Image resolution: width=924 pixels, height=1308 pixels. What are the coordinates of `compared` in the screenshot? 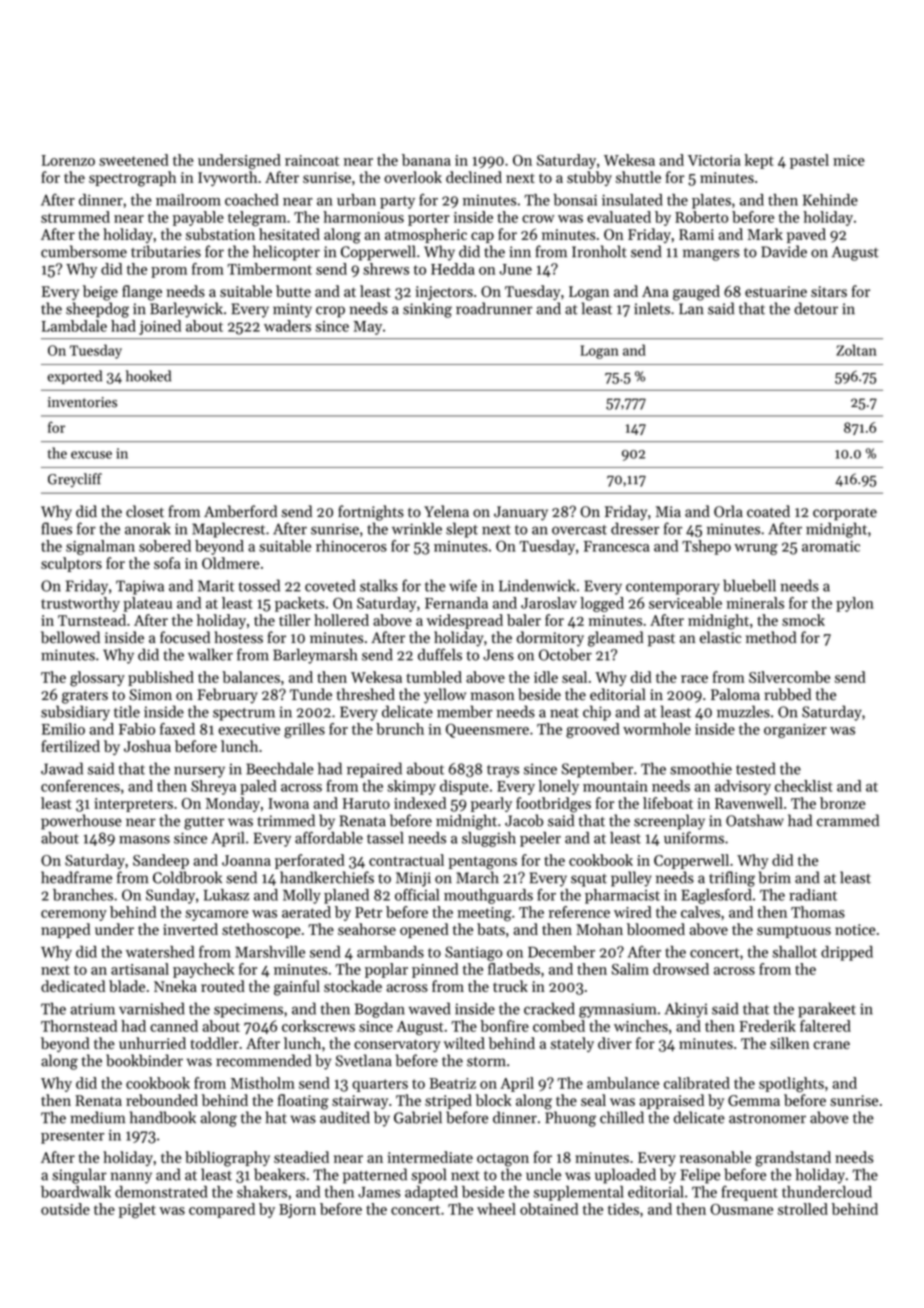 It's located at (222, 1210).
